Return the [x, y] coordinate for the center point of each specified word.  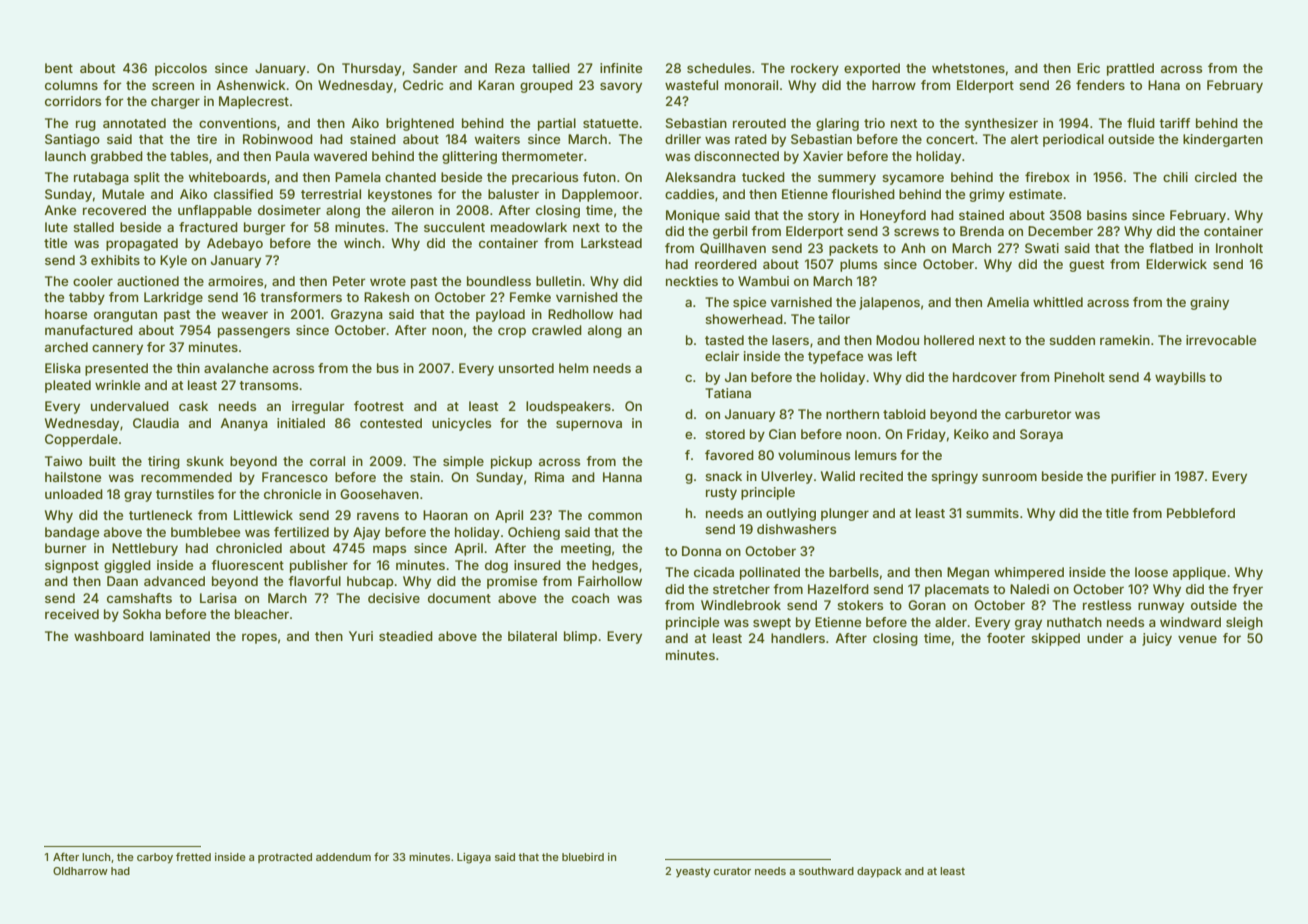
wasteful [691, 85]
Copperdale [81, 440]
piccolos [181, 69]
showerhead [744, 319]
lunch [96, 857]
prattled [1130, 69]
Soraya [1041, 435]
